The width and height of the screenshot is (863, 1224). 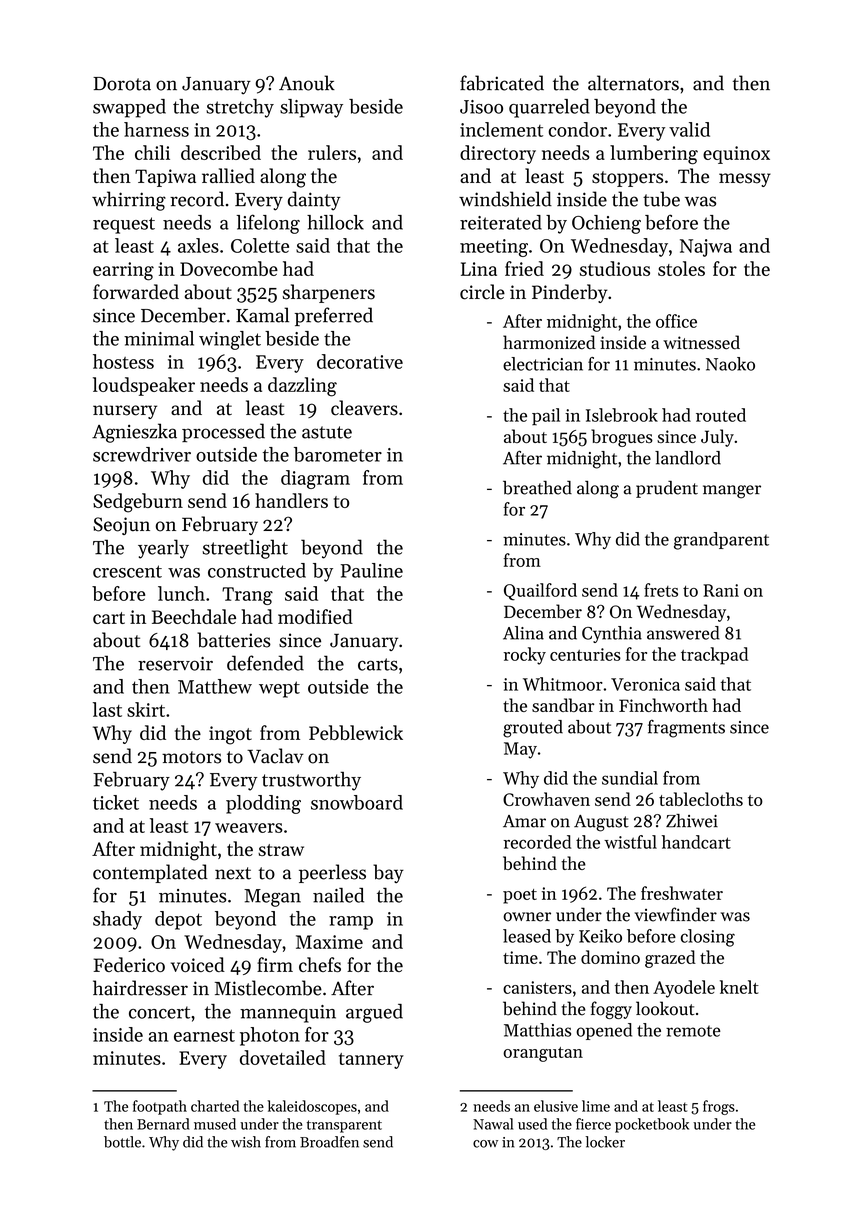 What do you see at coordinates (692, 821) in the screenshot?
I see `Zhiwei` at bounding box center [692, 821].
